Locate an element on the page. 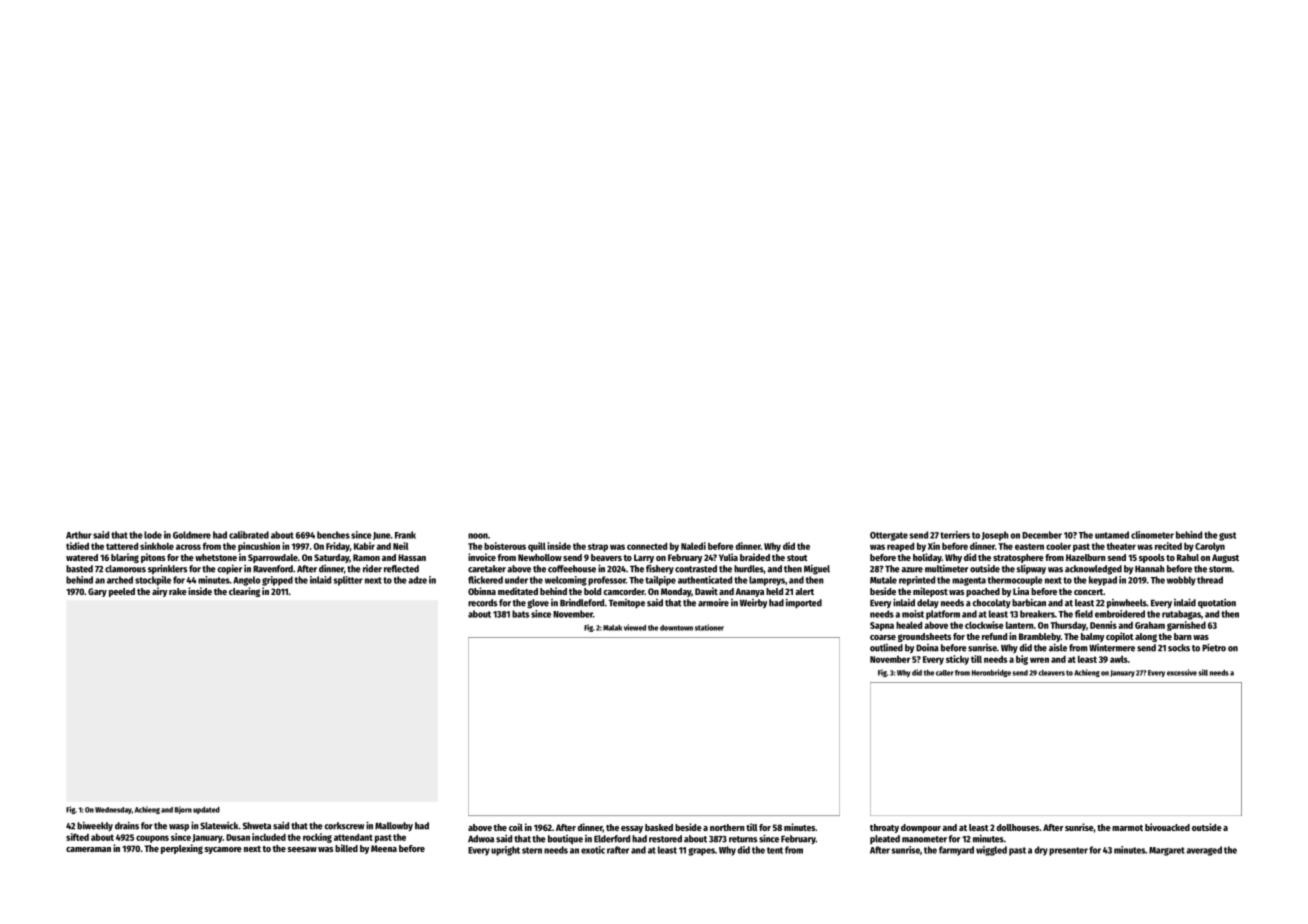  clearing is located at coordinates (244, 592).
